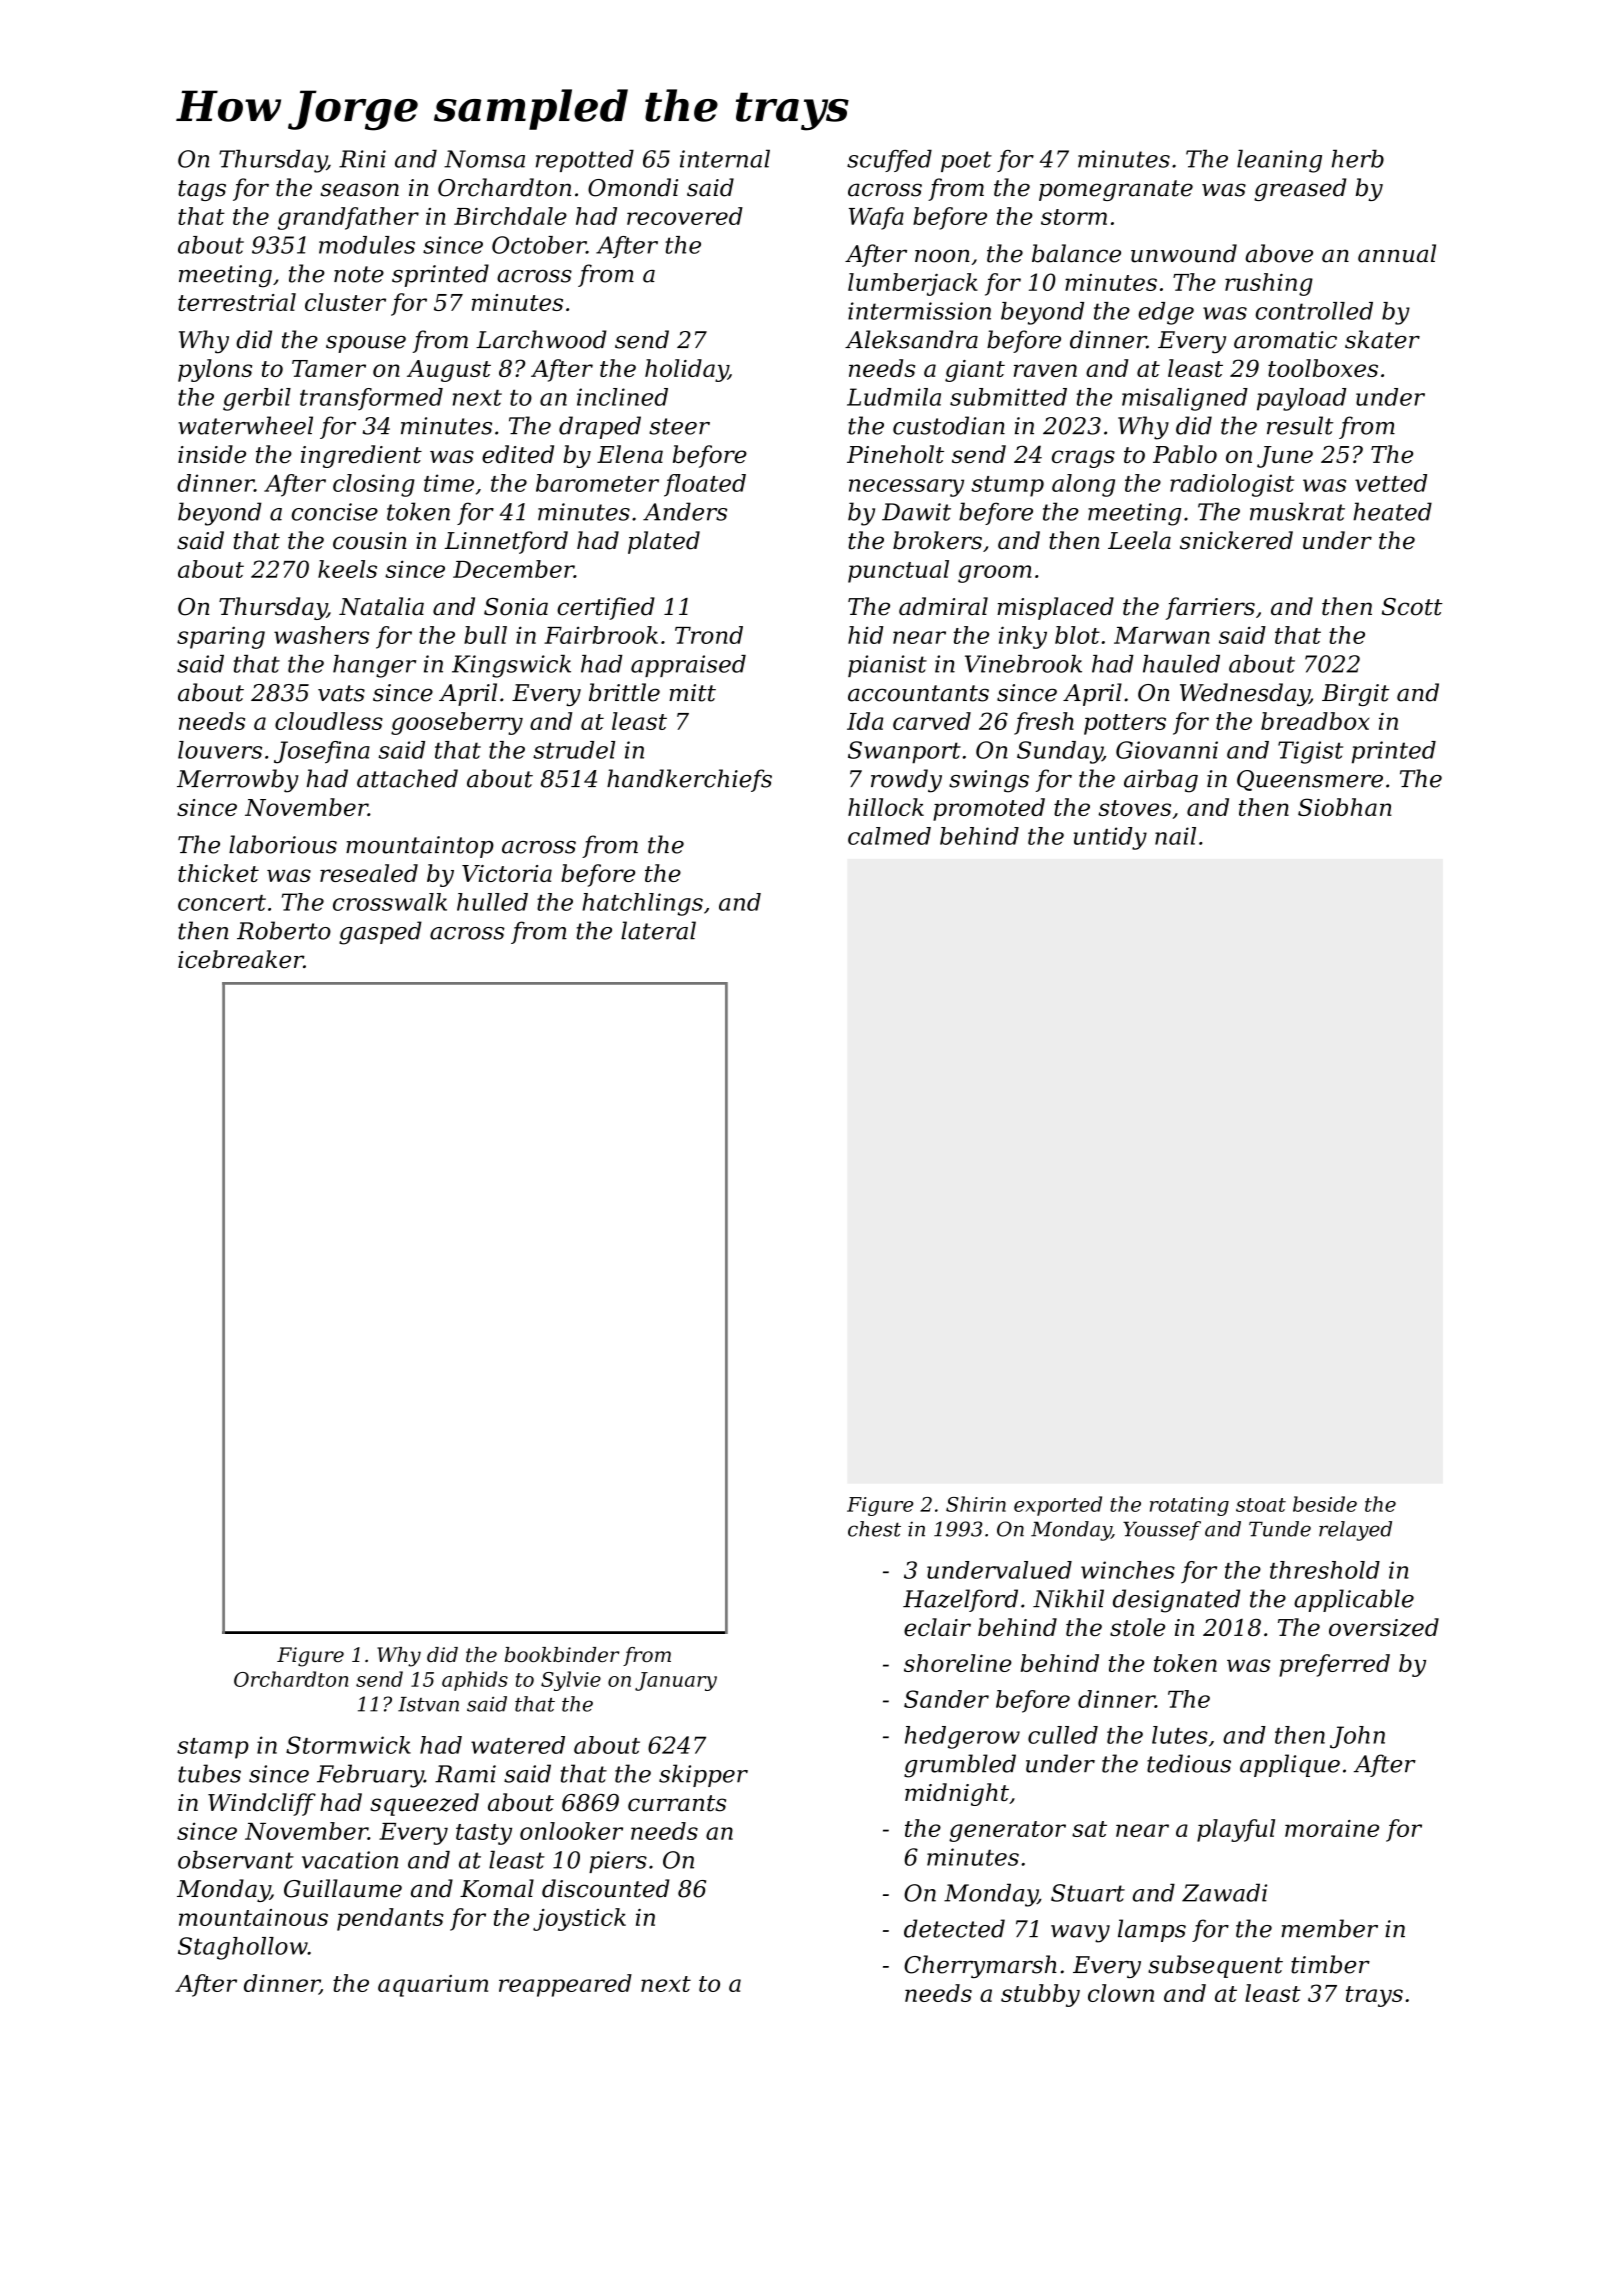 The width and height of the screenshot is (1620, 2292). What do you see at coordinates (241, 959) in the screenshot?
I see `icebreaker` at bounding box center [241, 959].
